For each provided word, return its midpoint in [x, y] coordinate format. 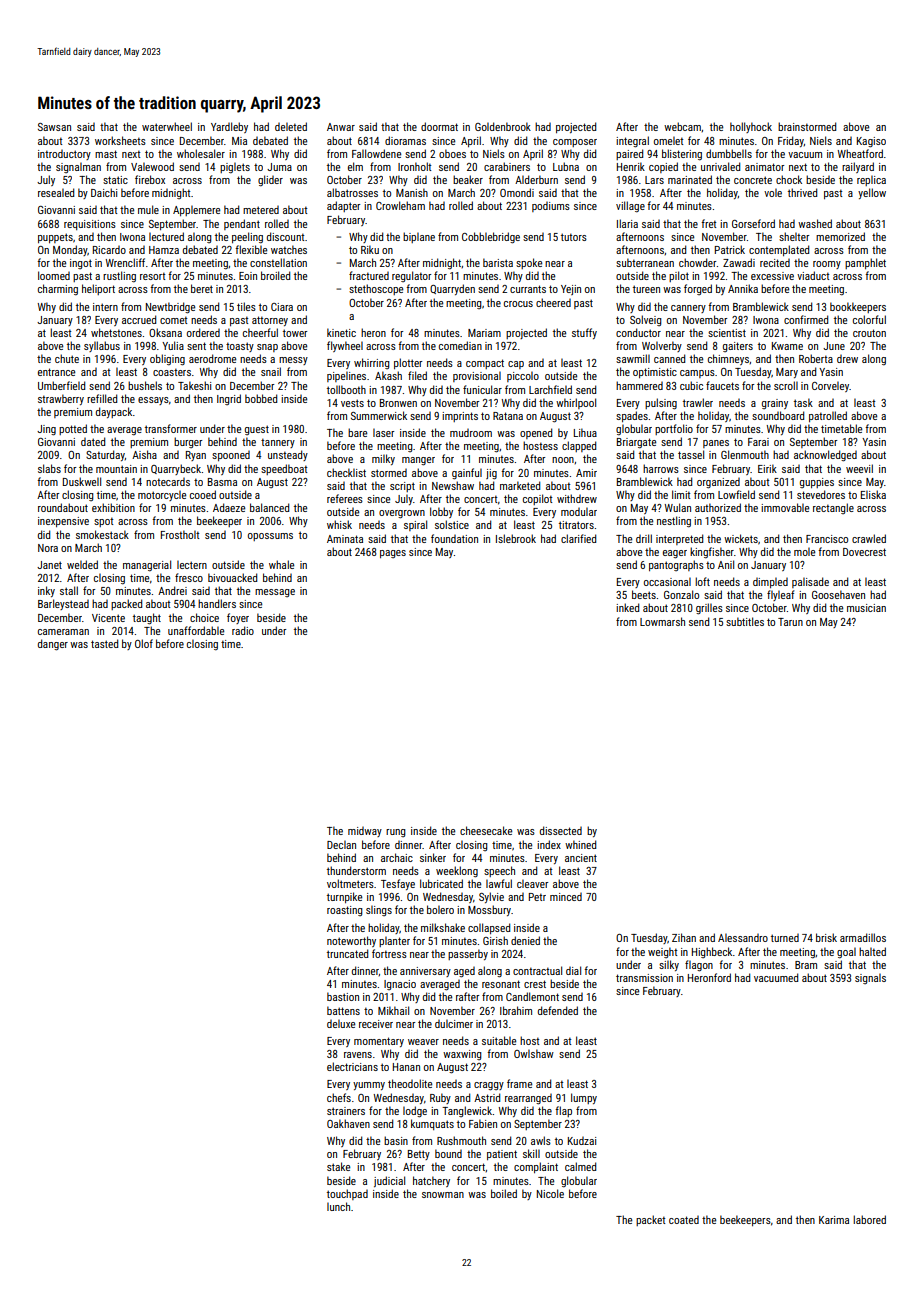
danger [53, 645]
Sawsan [54, 127]
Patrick [730, 249]
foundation [454, 538]
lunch [338, 1206]
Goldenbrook [503, 126]
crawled [869, 538]
